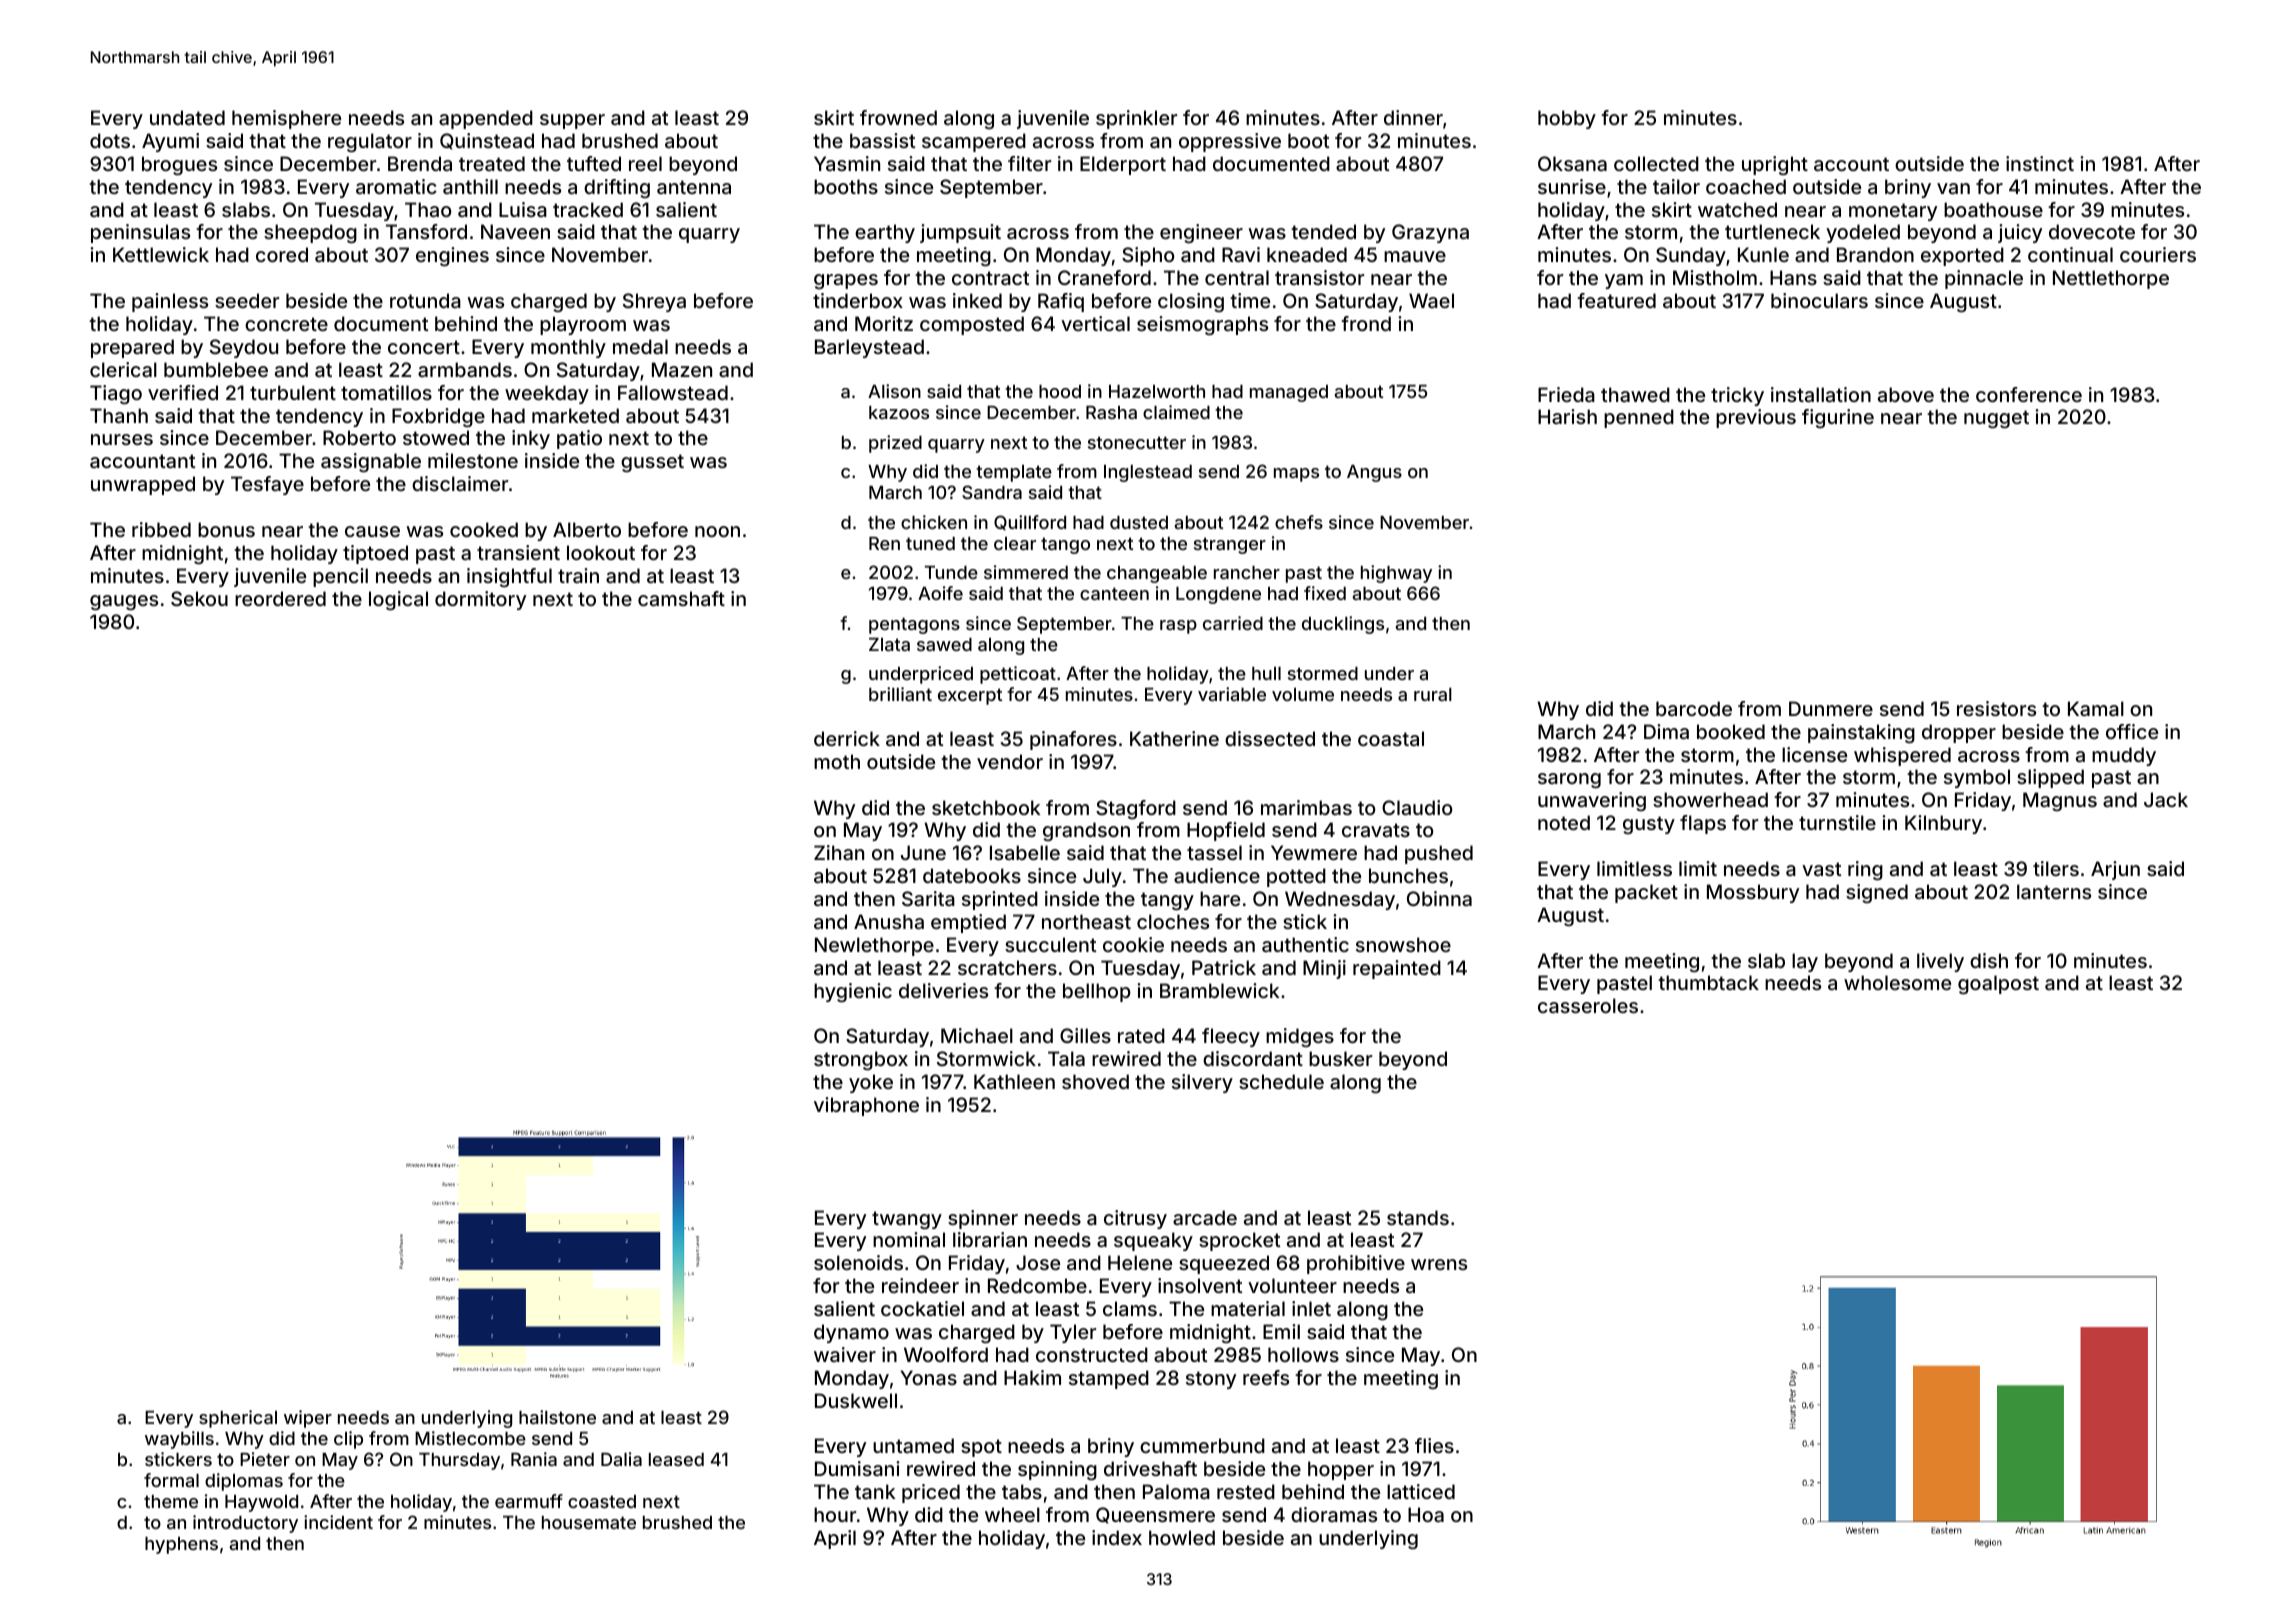 Image resolution: width=2292 pixels, height=1620 pixels. Describe the element at coordinates (1307, 254) in the screenshot. I see `kneaded` at that location.
